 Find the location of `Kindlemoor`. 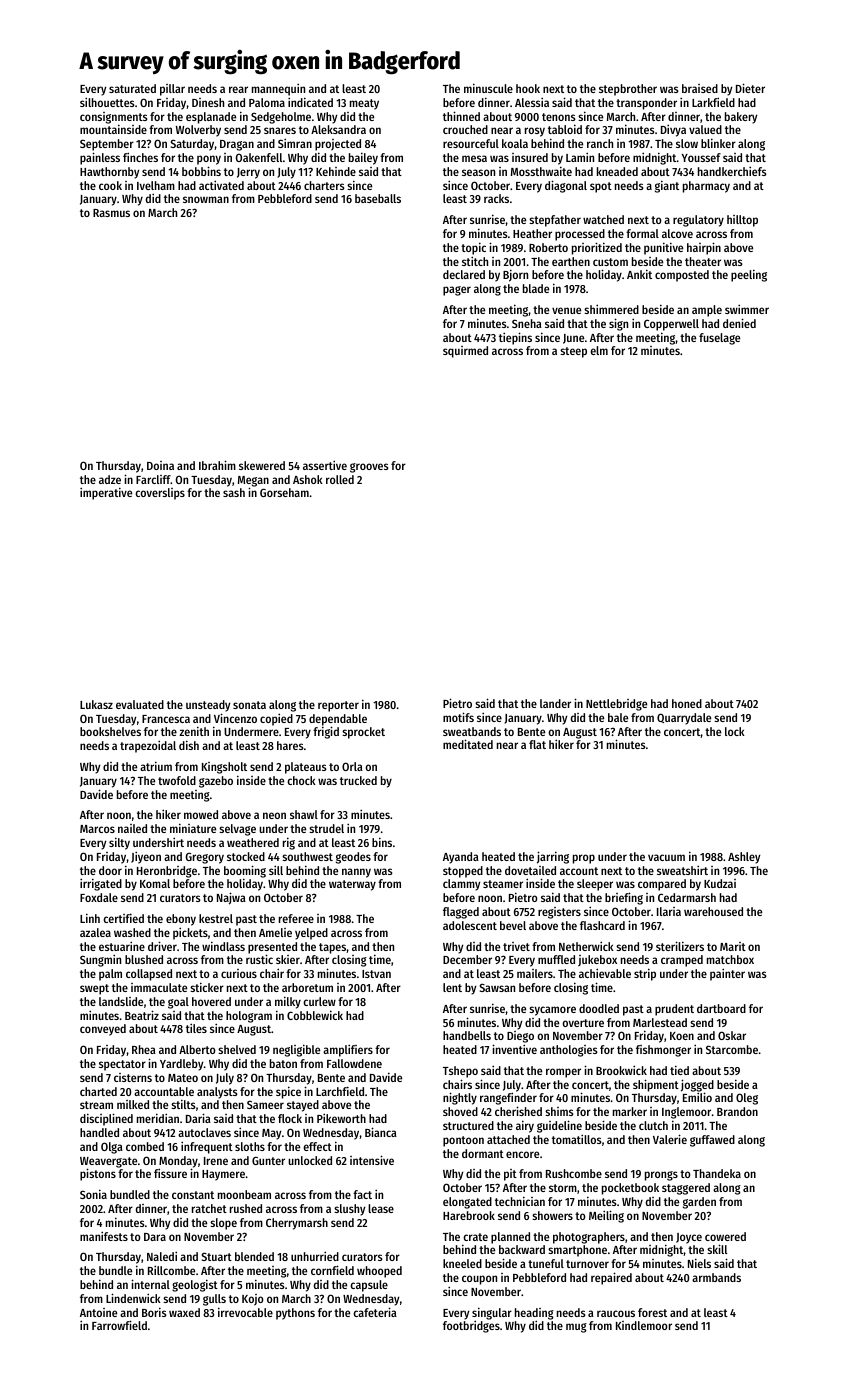

Kindlemoor is located at coordinates (644, 1325).
